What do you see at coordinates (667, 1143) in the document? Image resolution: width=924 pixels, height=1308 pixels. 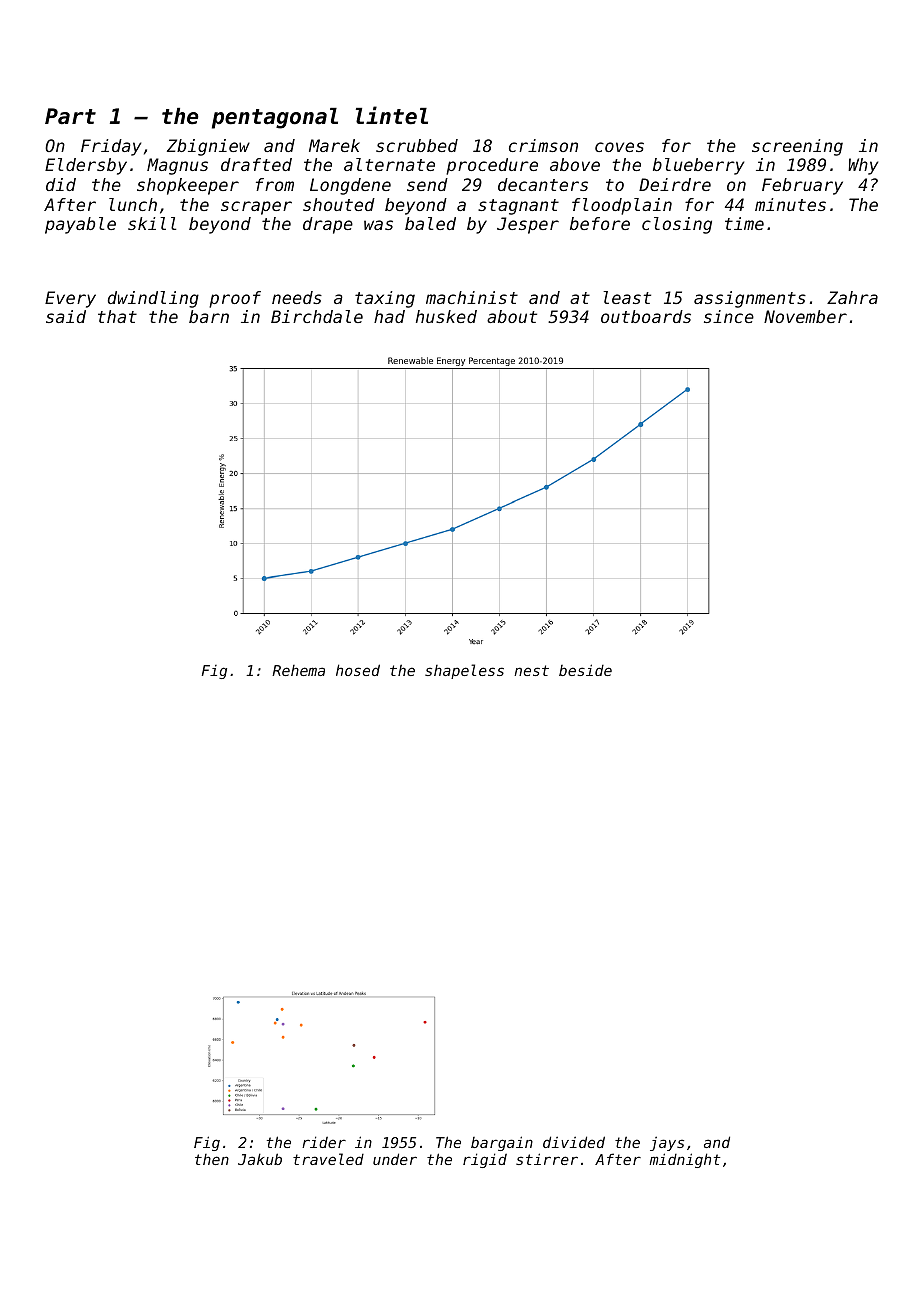 I see `jays` at bounding box center [667, 1143].
